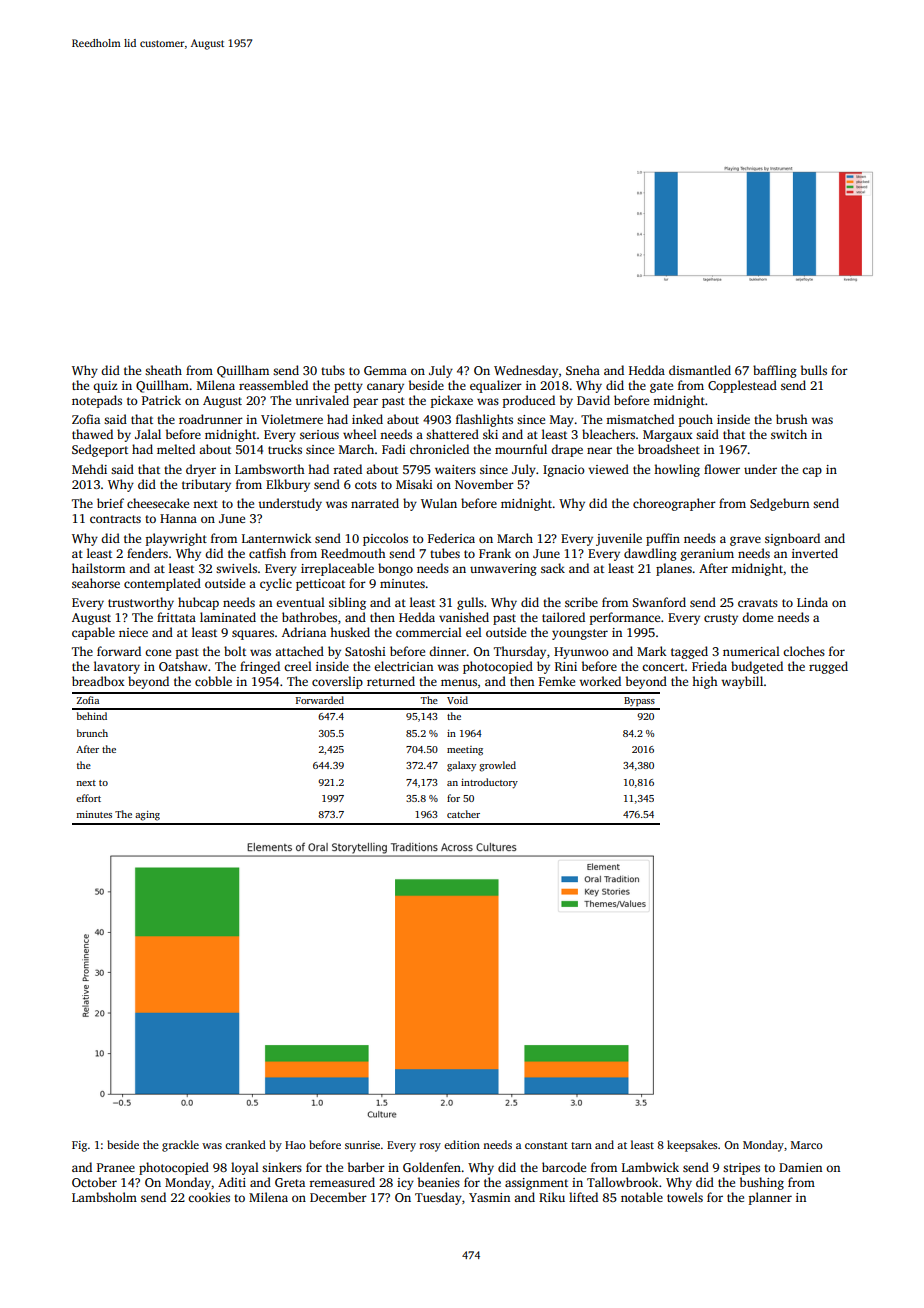 Image resolution: width=924 pixels, height=1308 pixels. I want to click on Linda, so click(812, 602).
